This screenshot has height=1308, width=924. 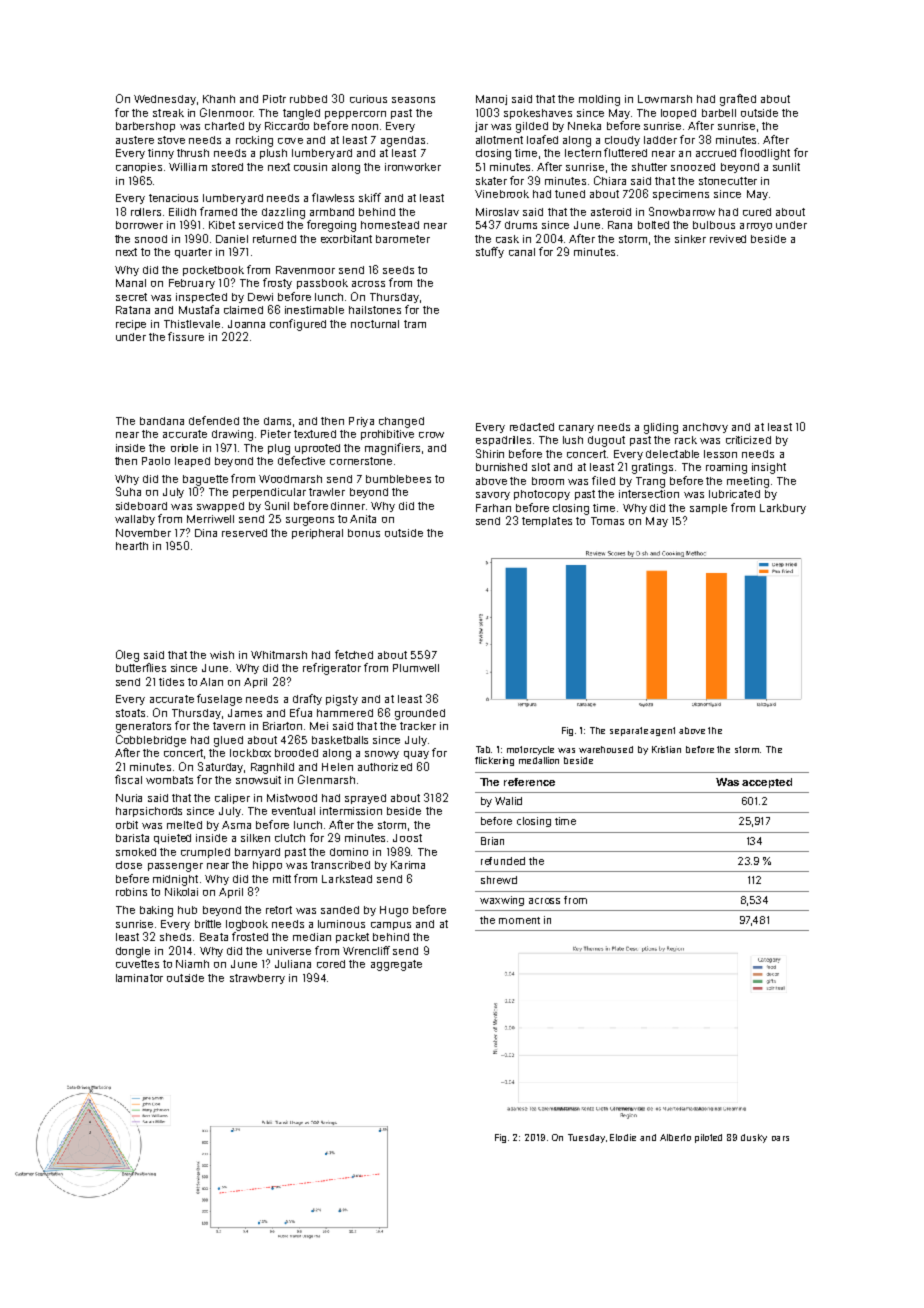 I want to click on molding, so click(x=599, y=100).
